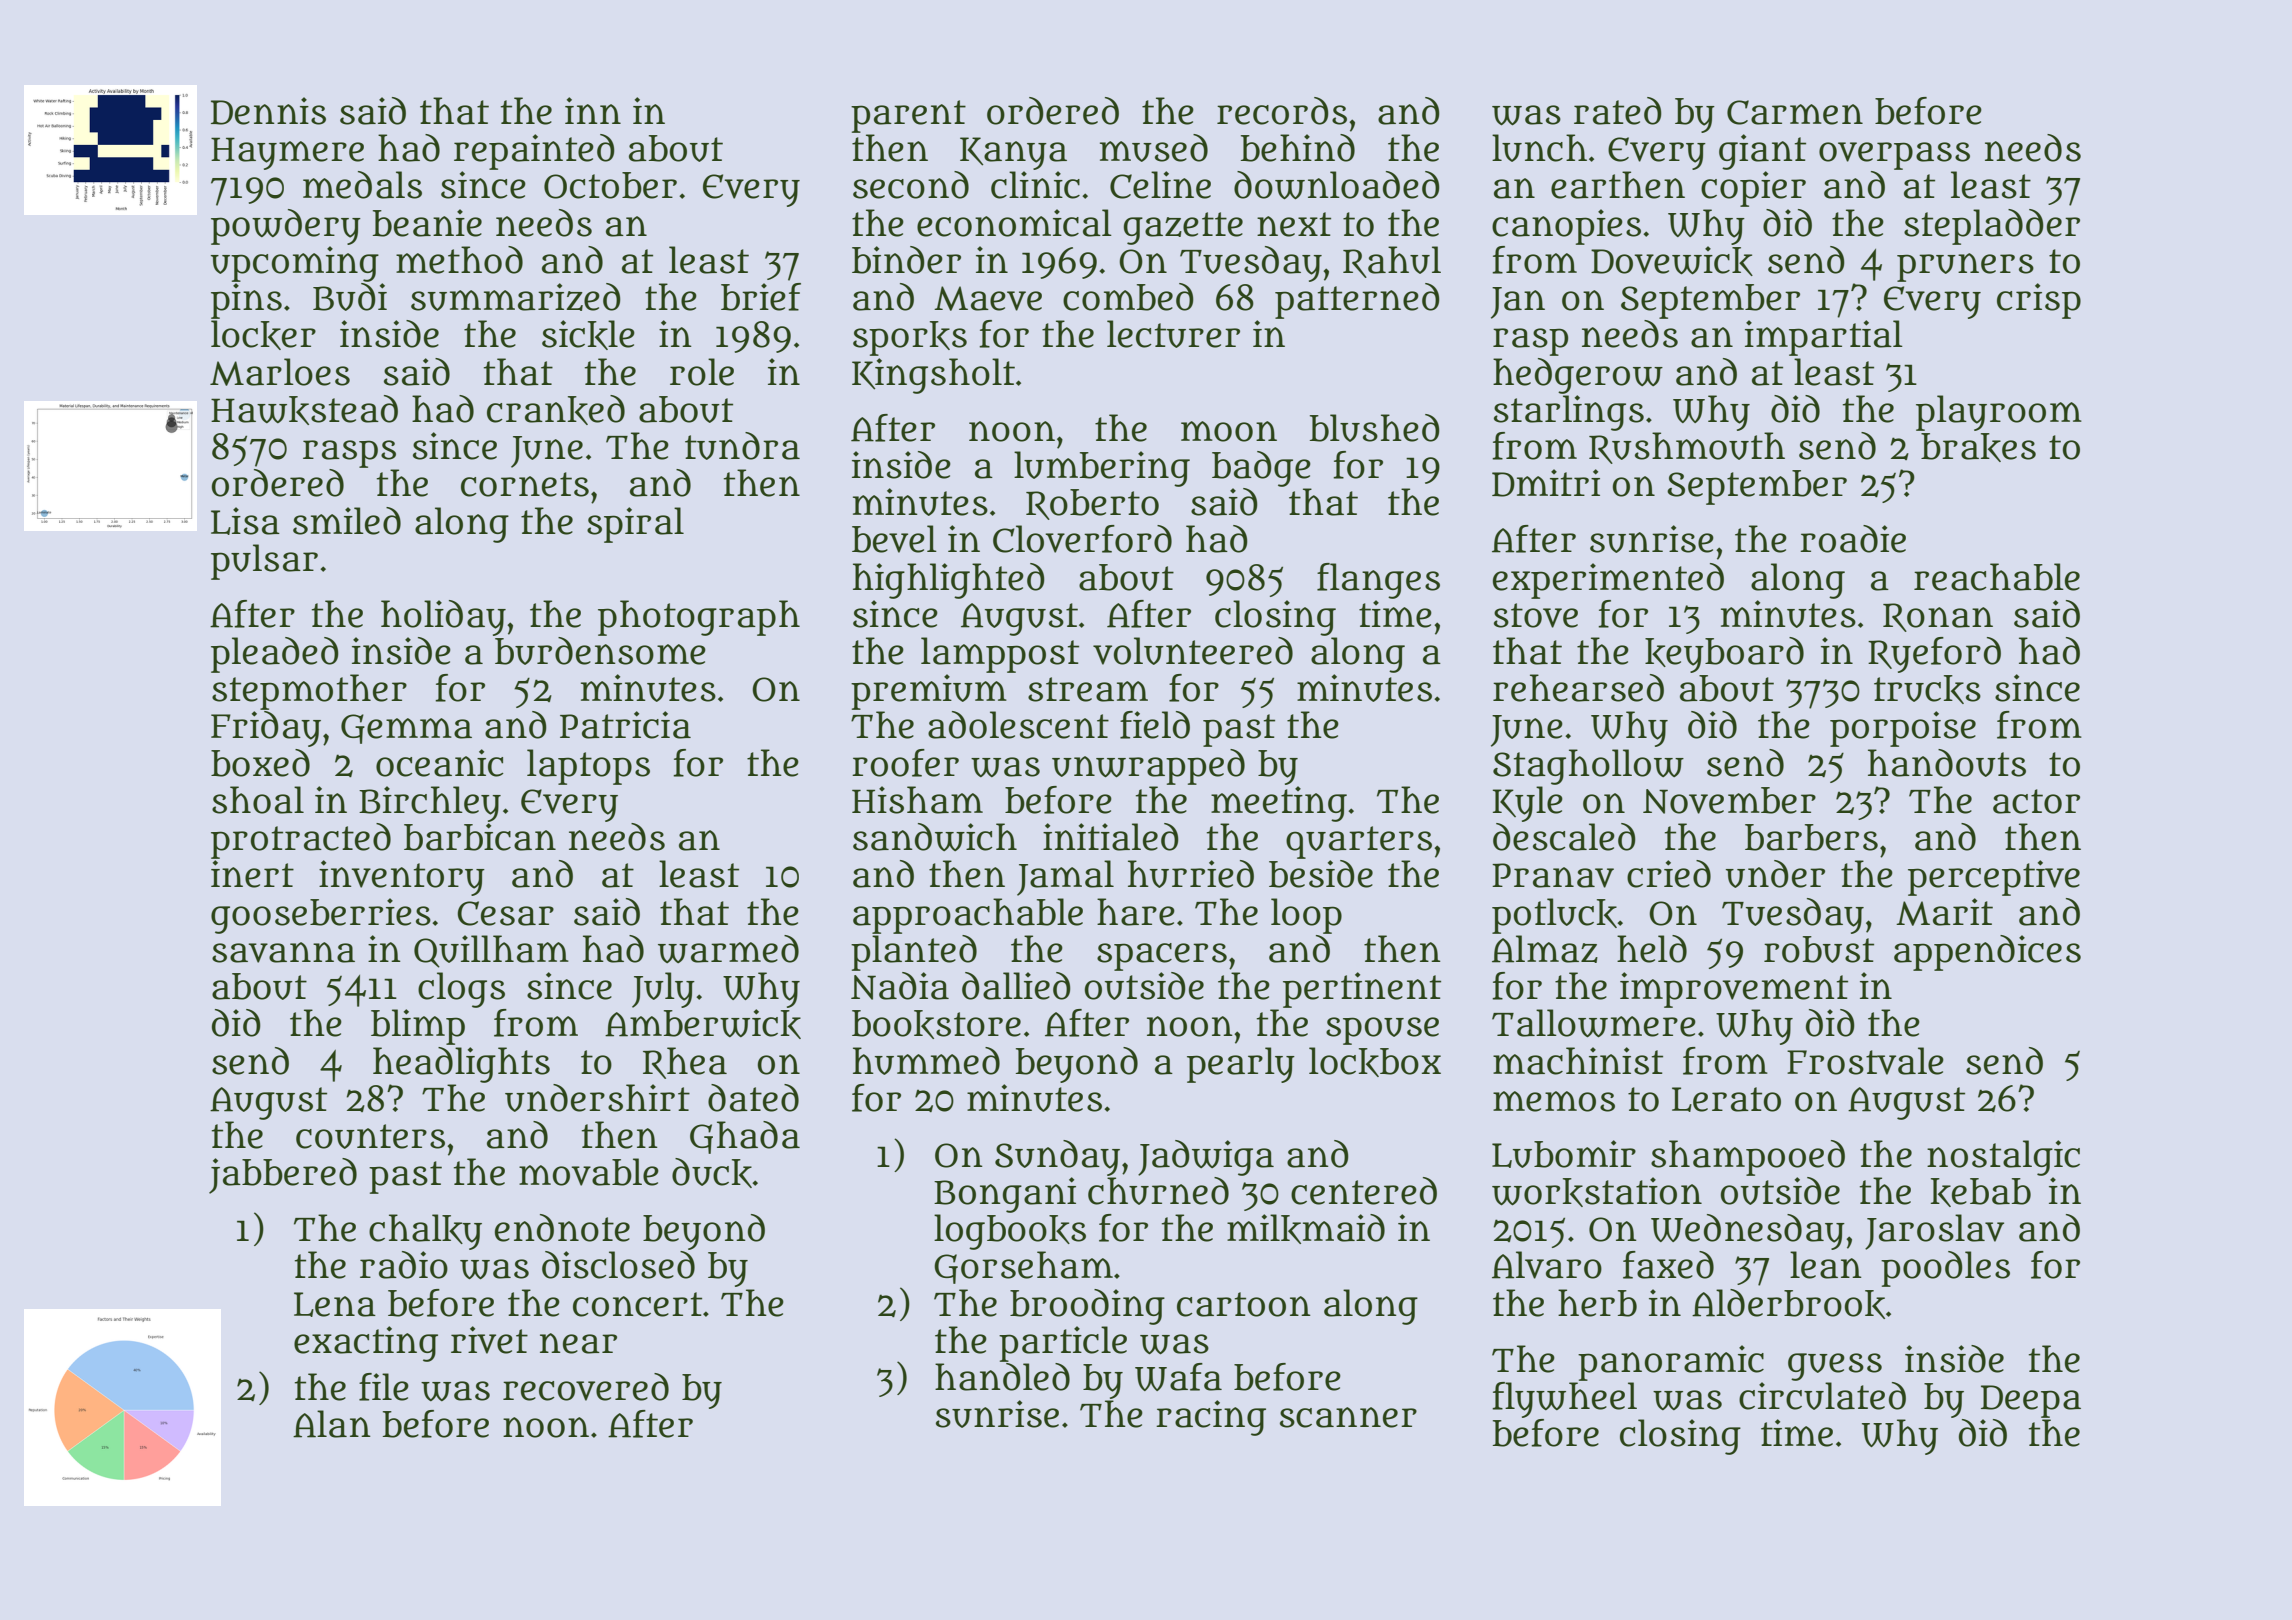  I want to click on Alan, so click(332, 1424).
